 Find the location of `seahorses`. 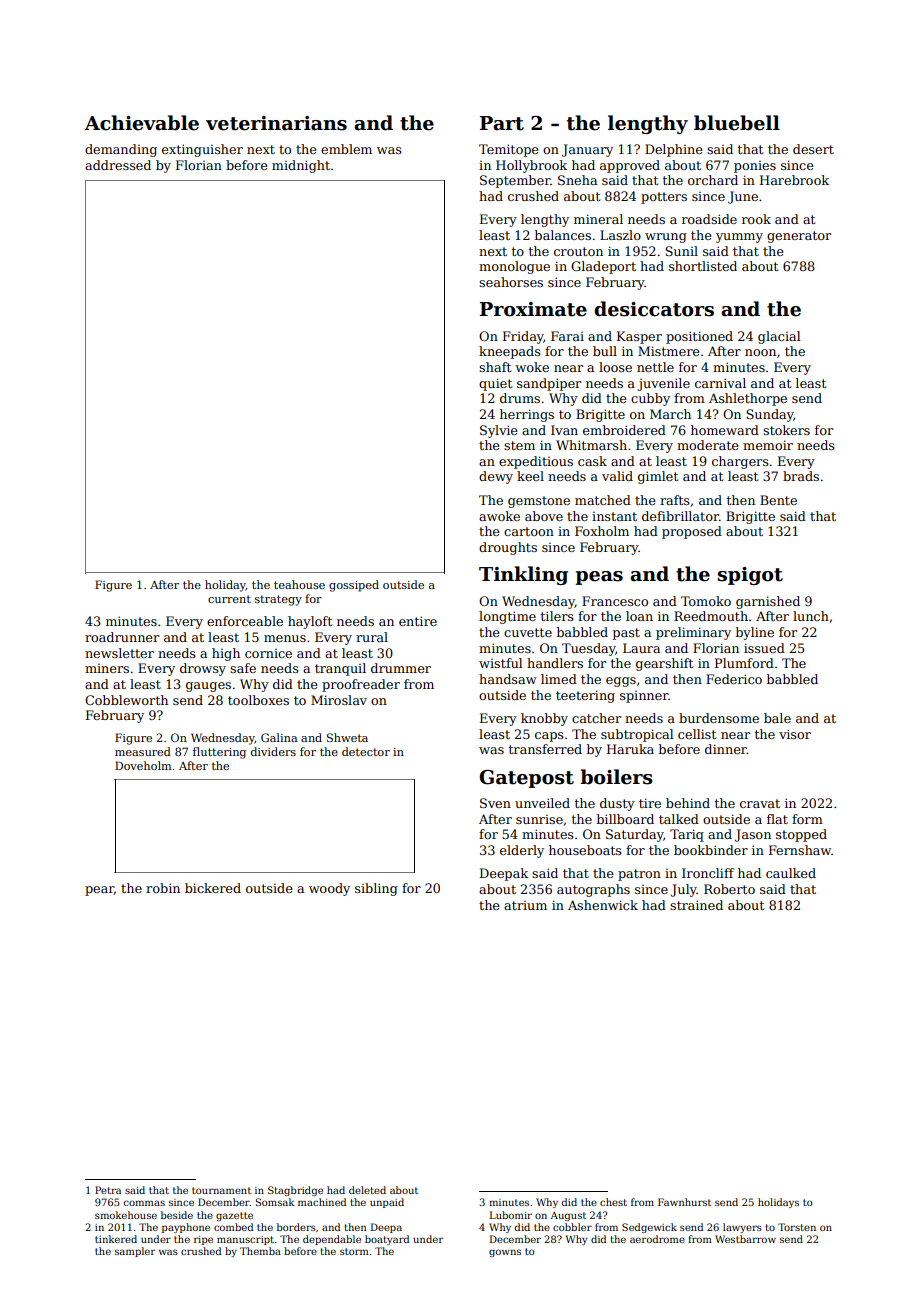

seahorses is located at coordinates (511, 282).
